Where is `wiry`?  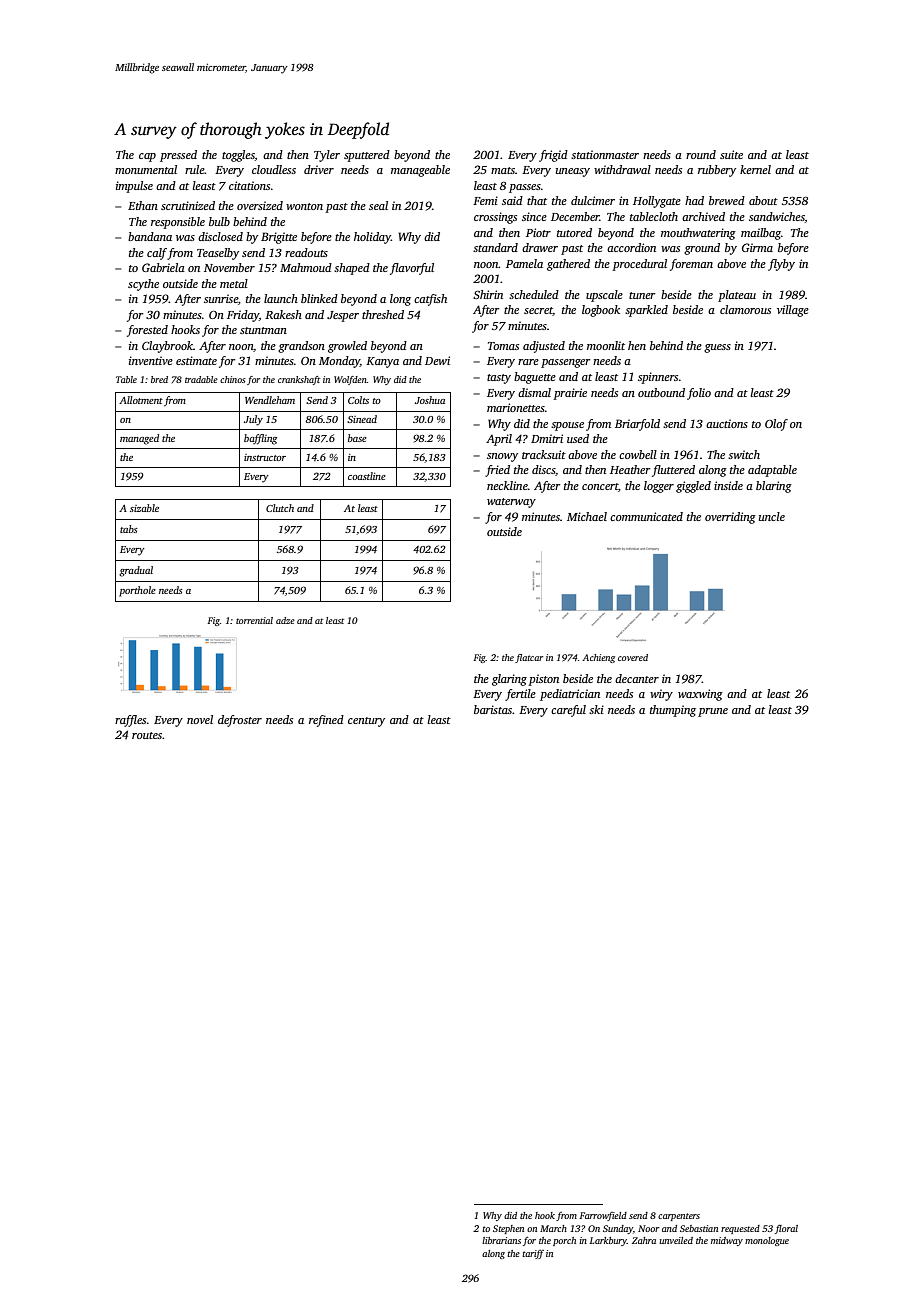 wiry is located at coordinates (661, 695).
